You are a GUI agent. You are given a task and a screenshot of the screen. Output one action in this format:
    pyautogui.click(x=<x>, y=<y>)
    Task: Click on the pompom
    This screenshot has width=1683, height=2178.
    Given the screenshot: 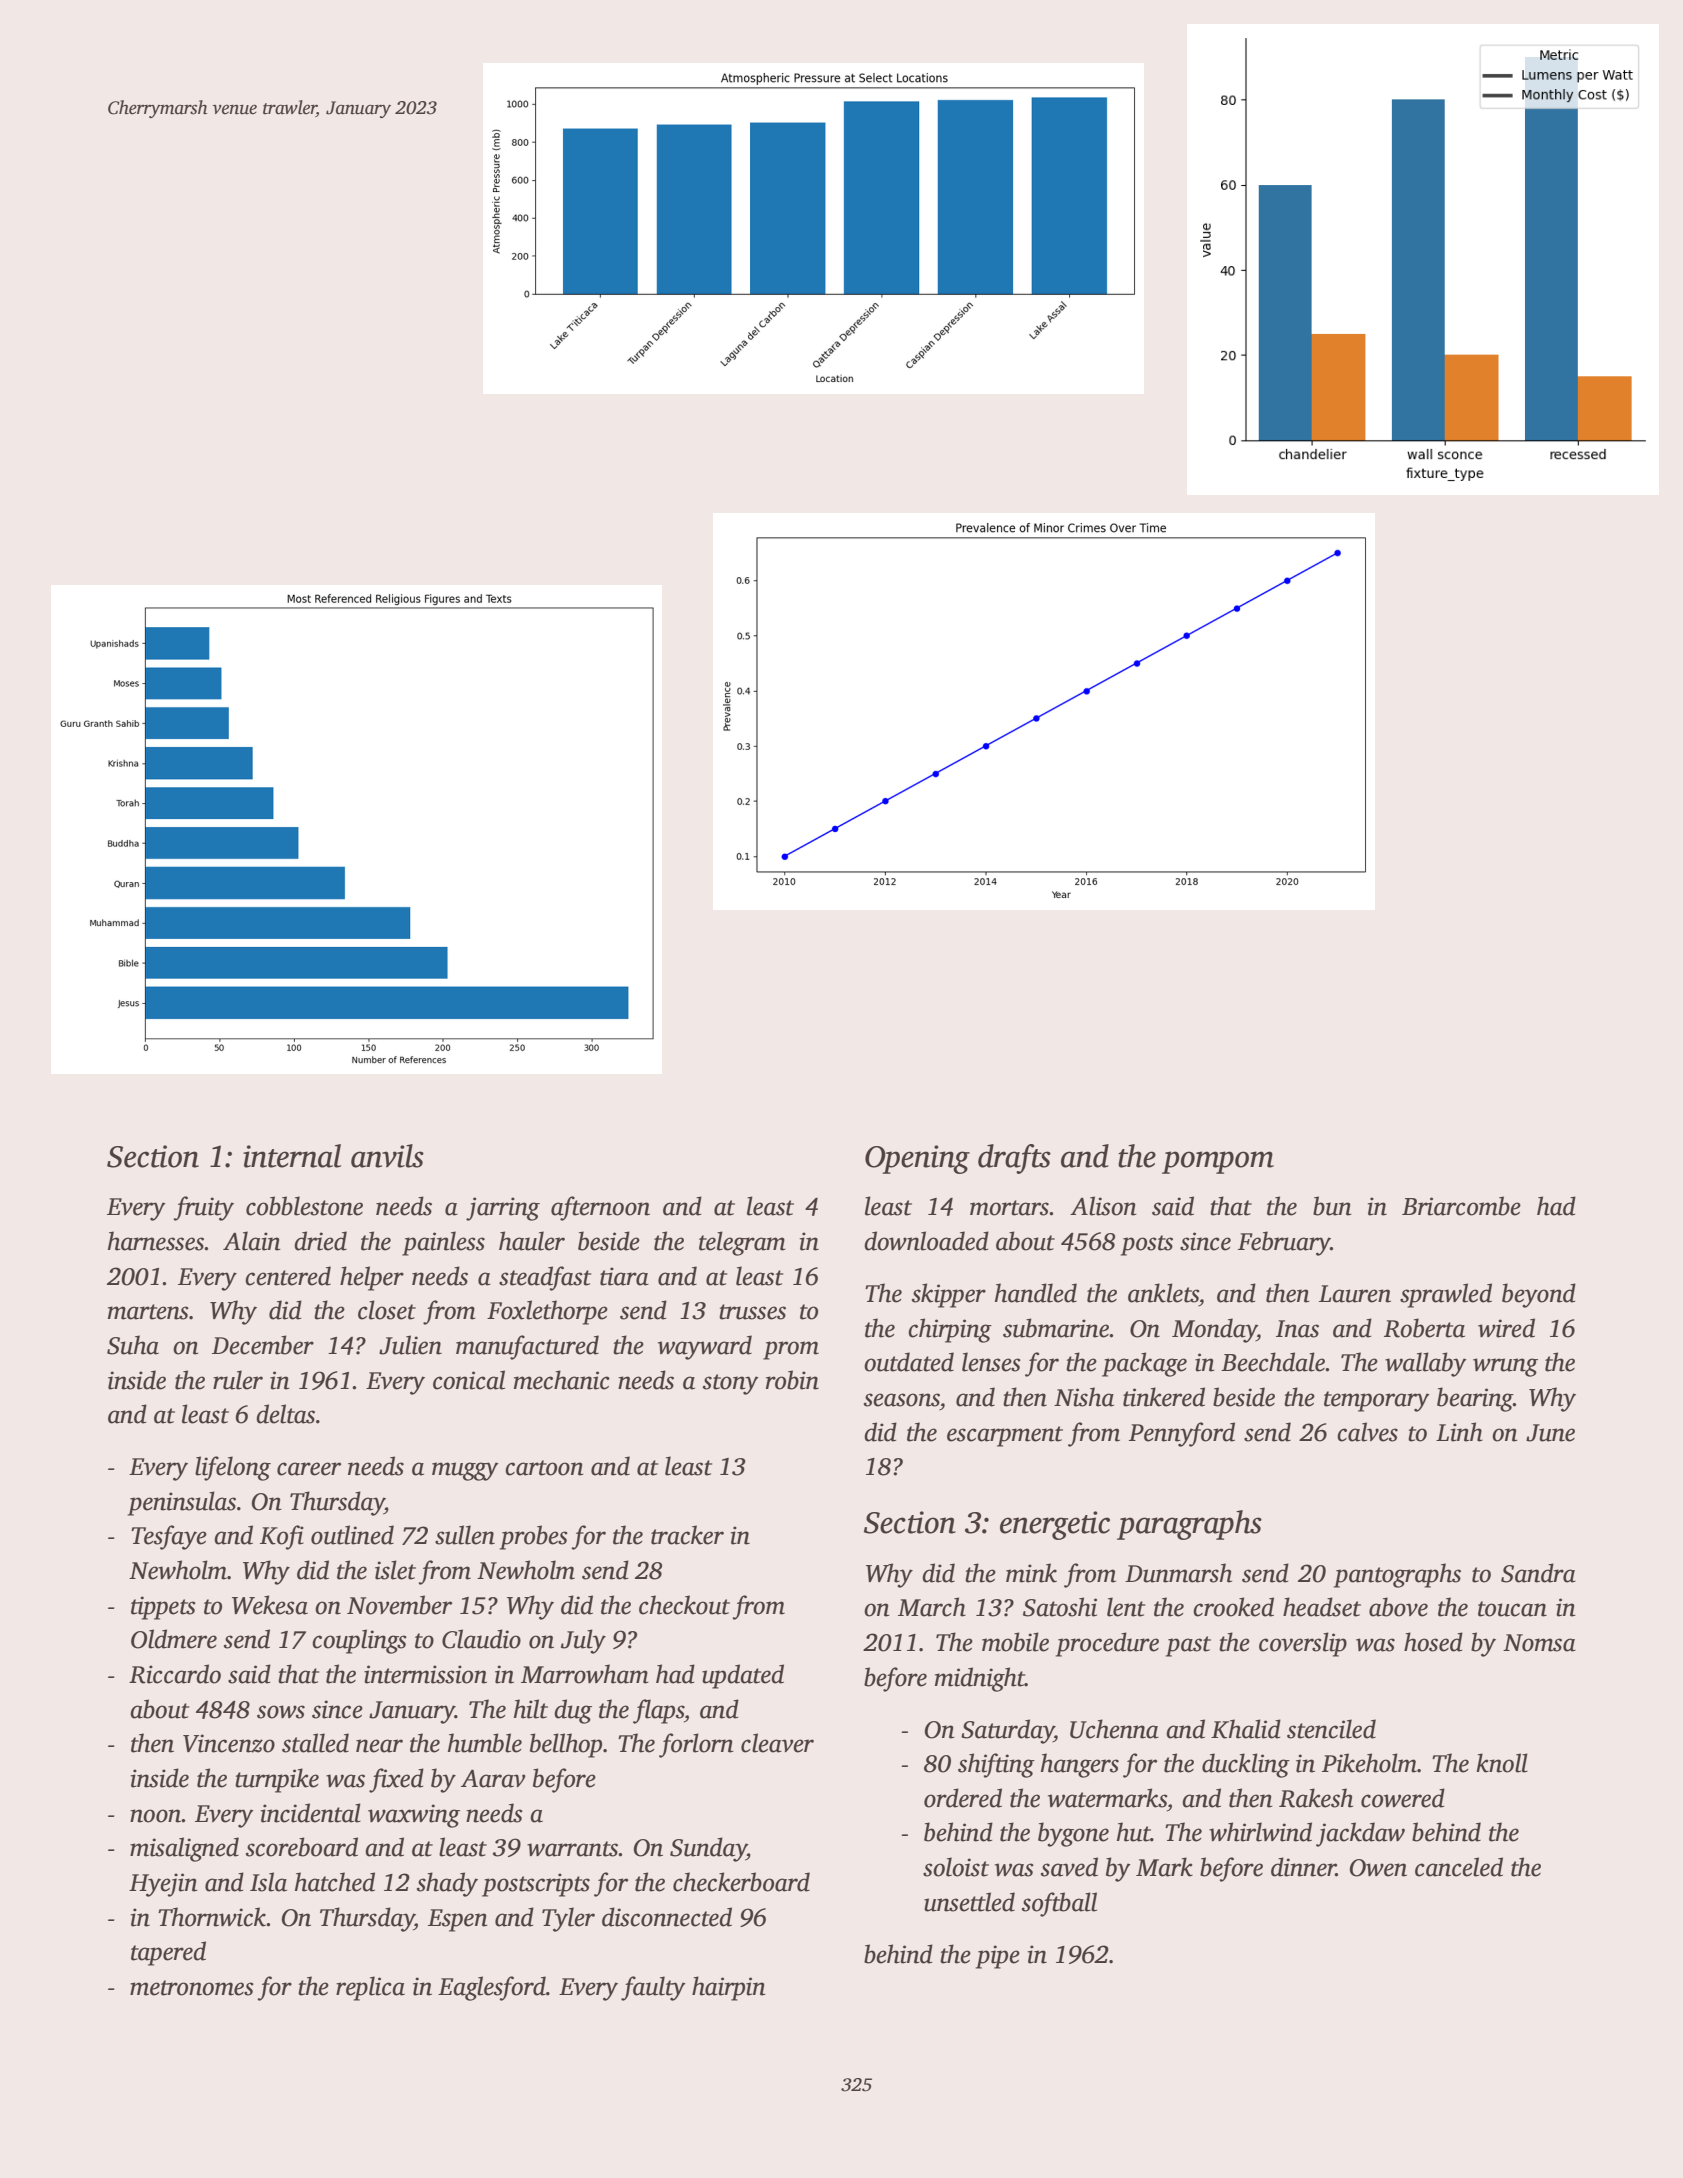 What is the action you would take?
    pyautogui.click(x=1218, y=1162)
